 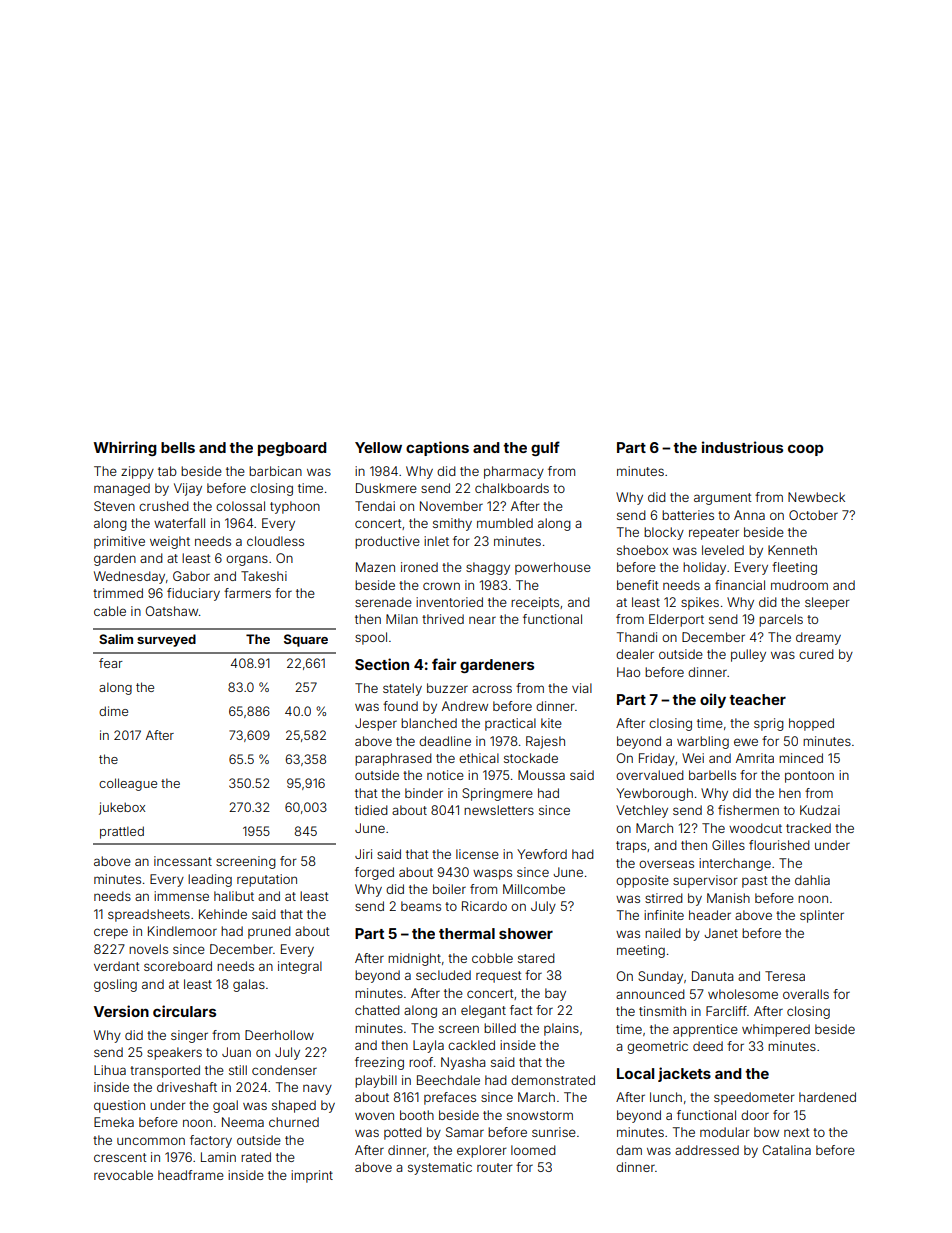 I want to click on stared, so click(x=536, y=958).
